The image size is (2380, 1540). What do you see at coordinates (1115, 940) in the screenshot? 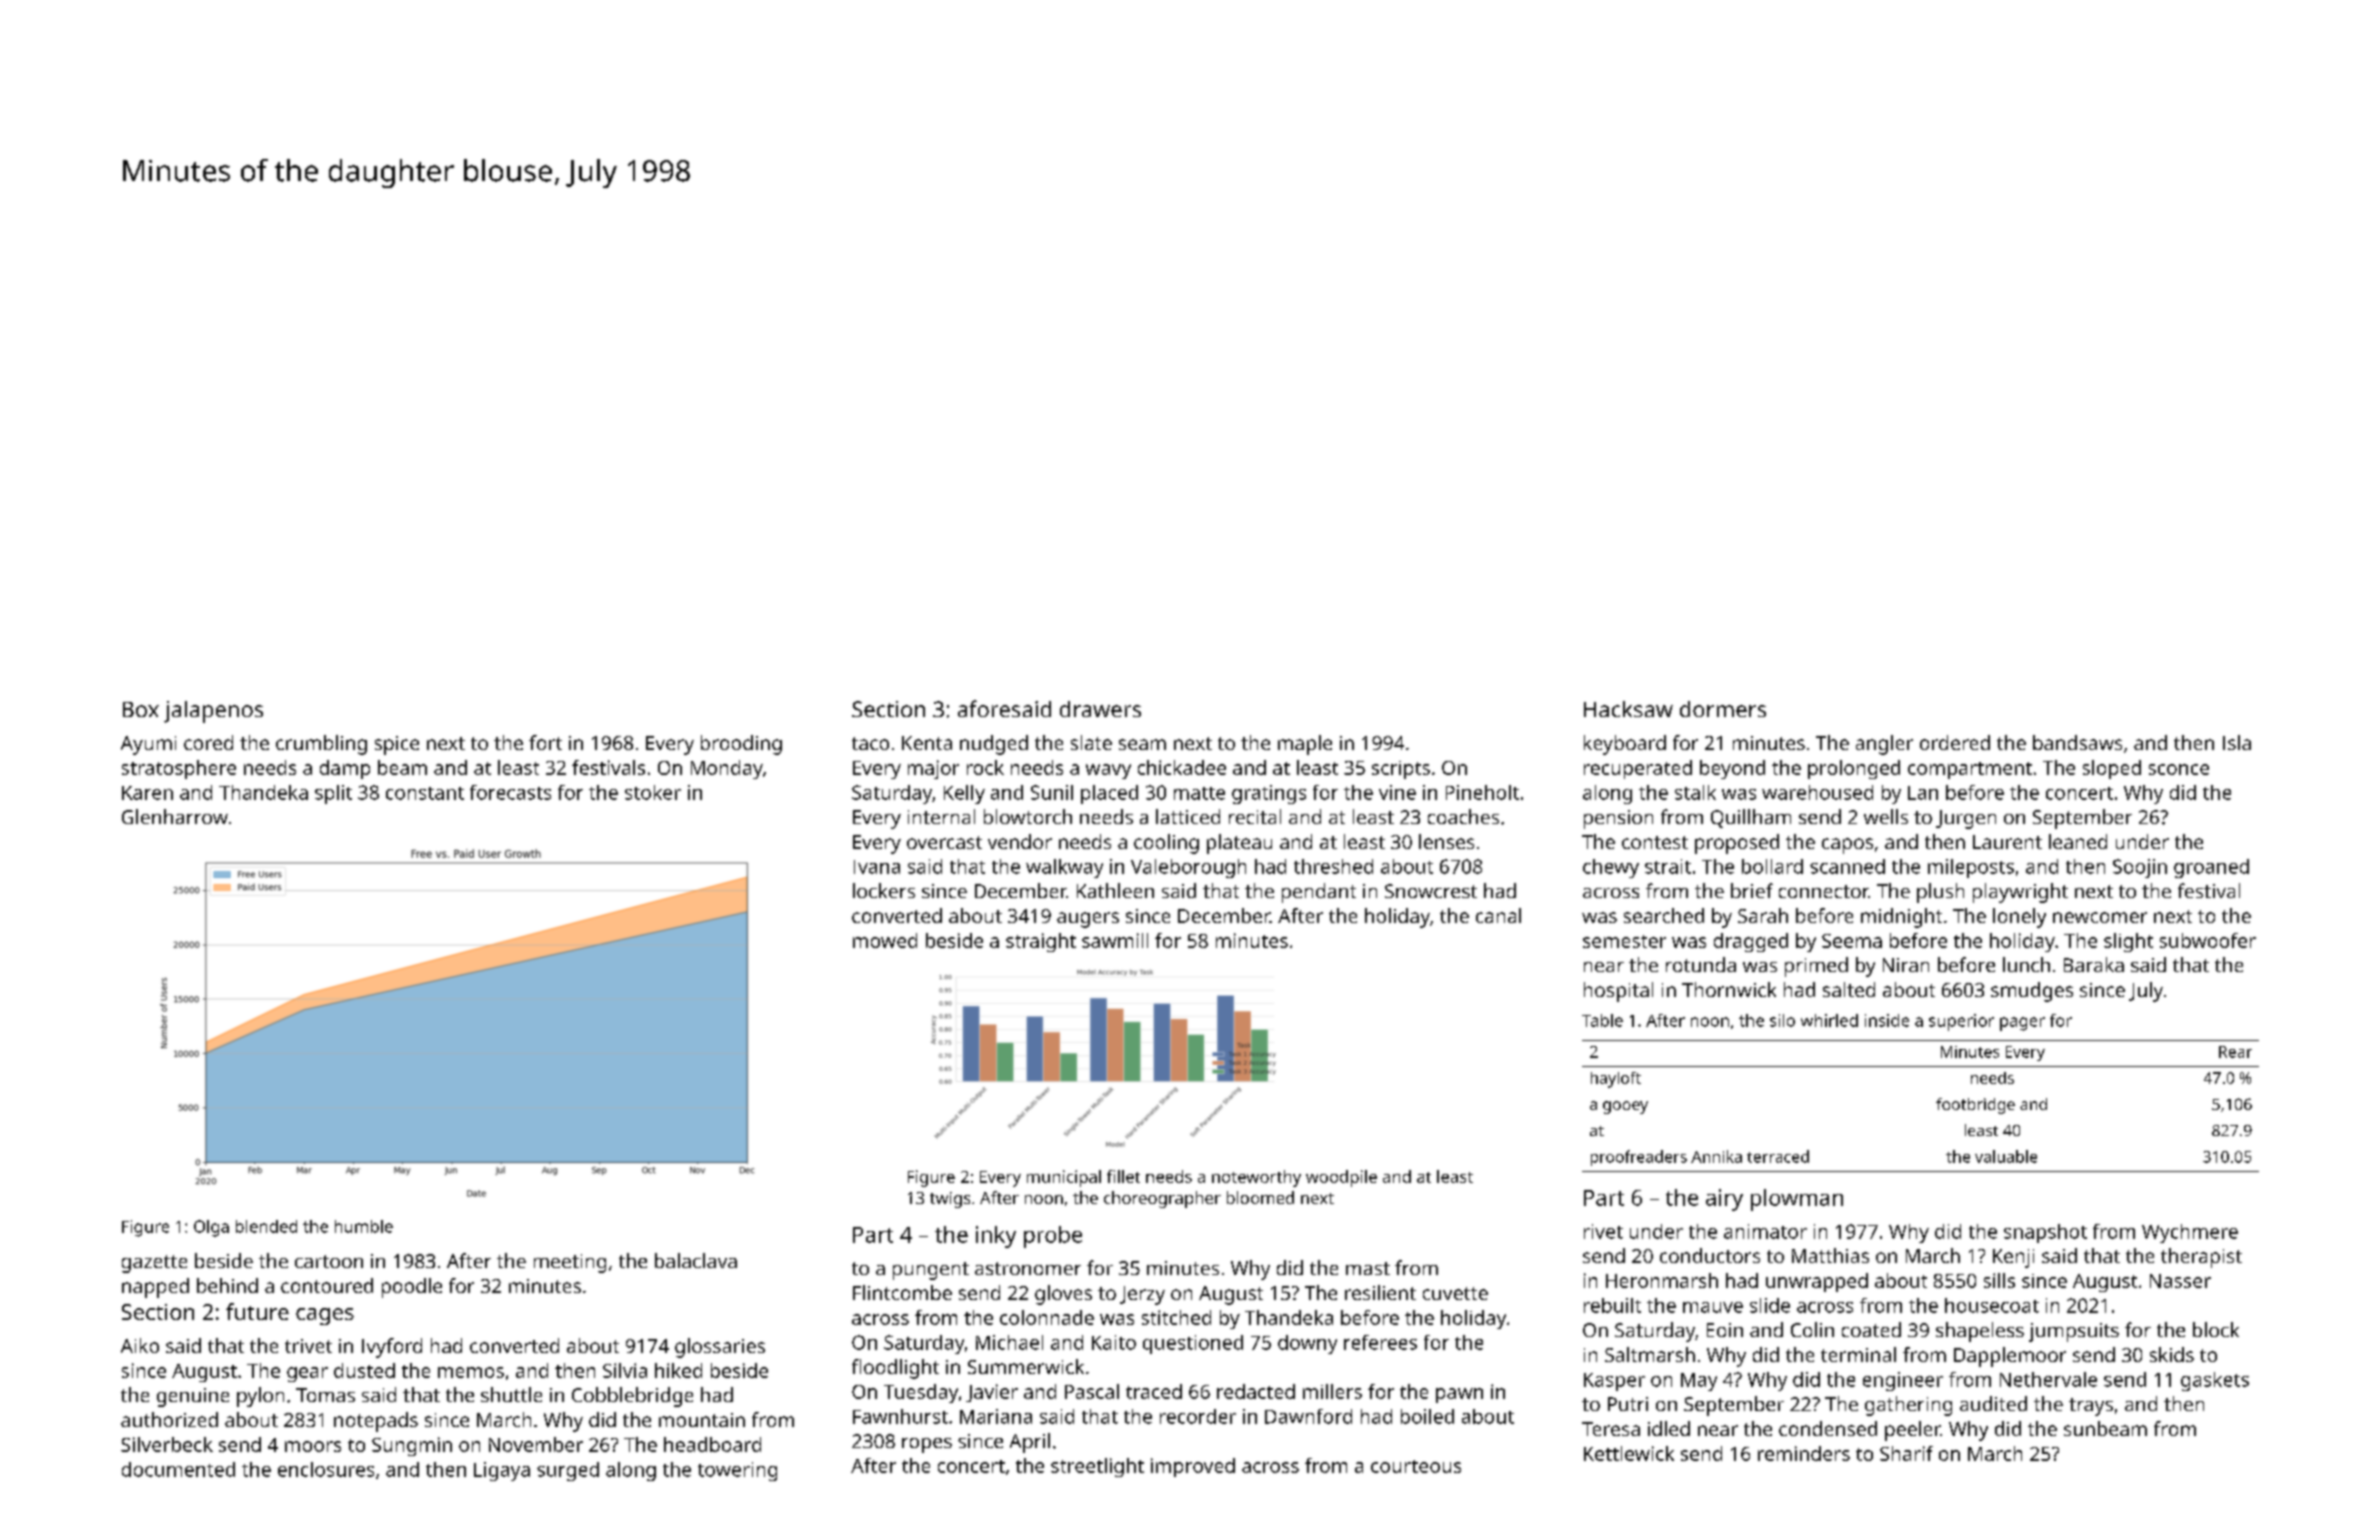
I see `sawmill` at bounding box center [1115, 940].
